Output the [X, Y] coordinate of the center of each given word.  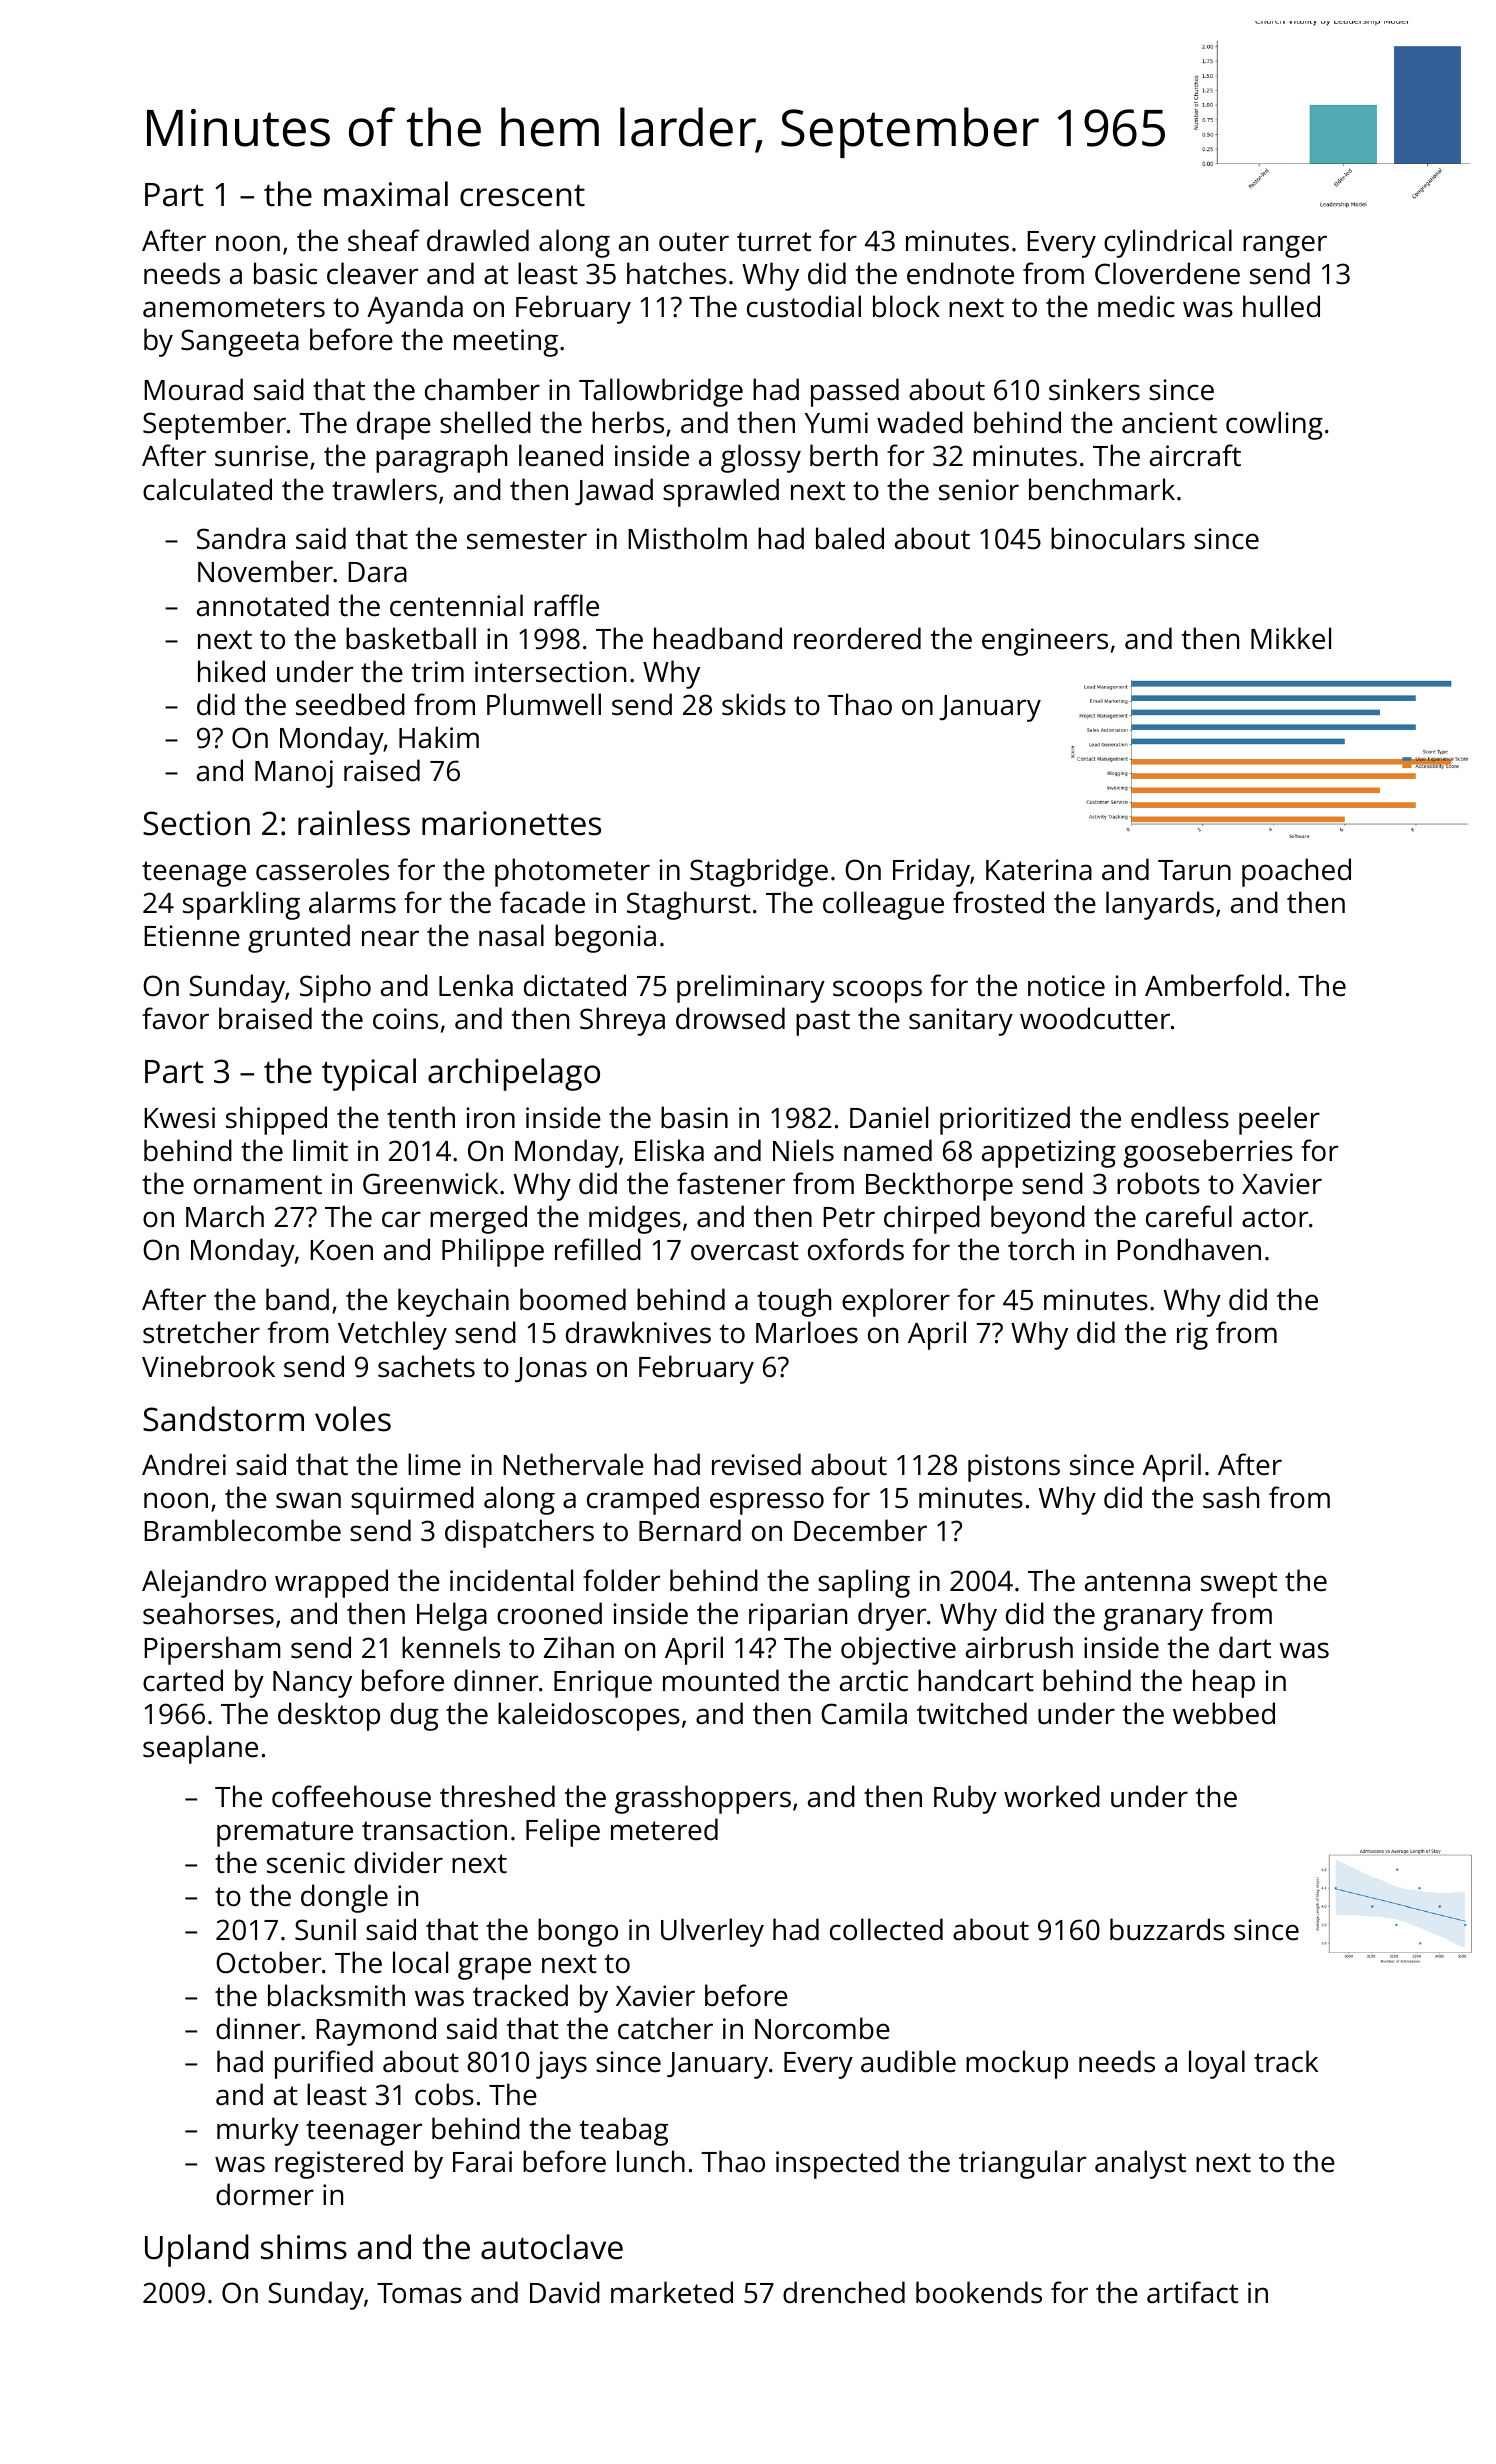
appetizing [1049, 1154]
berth [844, 455]
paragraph [441, 458]
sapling [864, 1583]
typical [369, 1074]
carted [183, 1680]
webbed [1224, 1713]
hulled [1281, 306]
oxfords [856, 1249]
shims [304, 2247]
